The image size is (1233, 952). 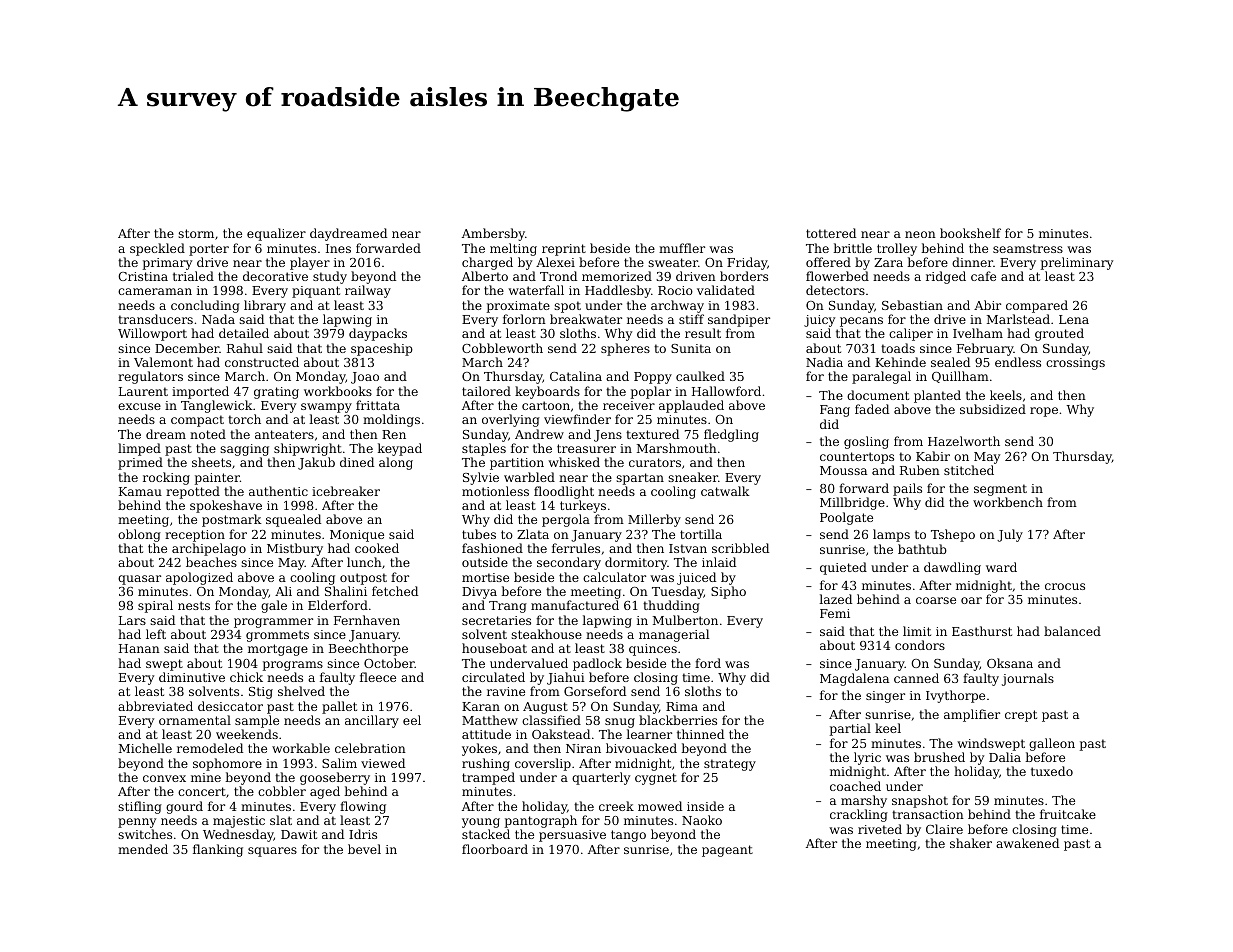 What do you see at coordinates (969, 470) in the screenshot?
I see `stitched` at bounding box center [969, 470].
